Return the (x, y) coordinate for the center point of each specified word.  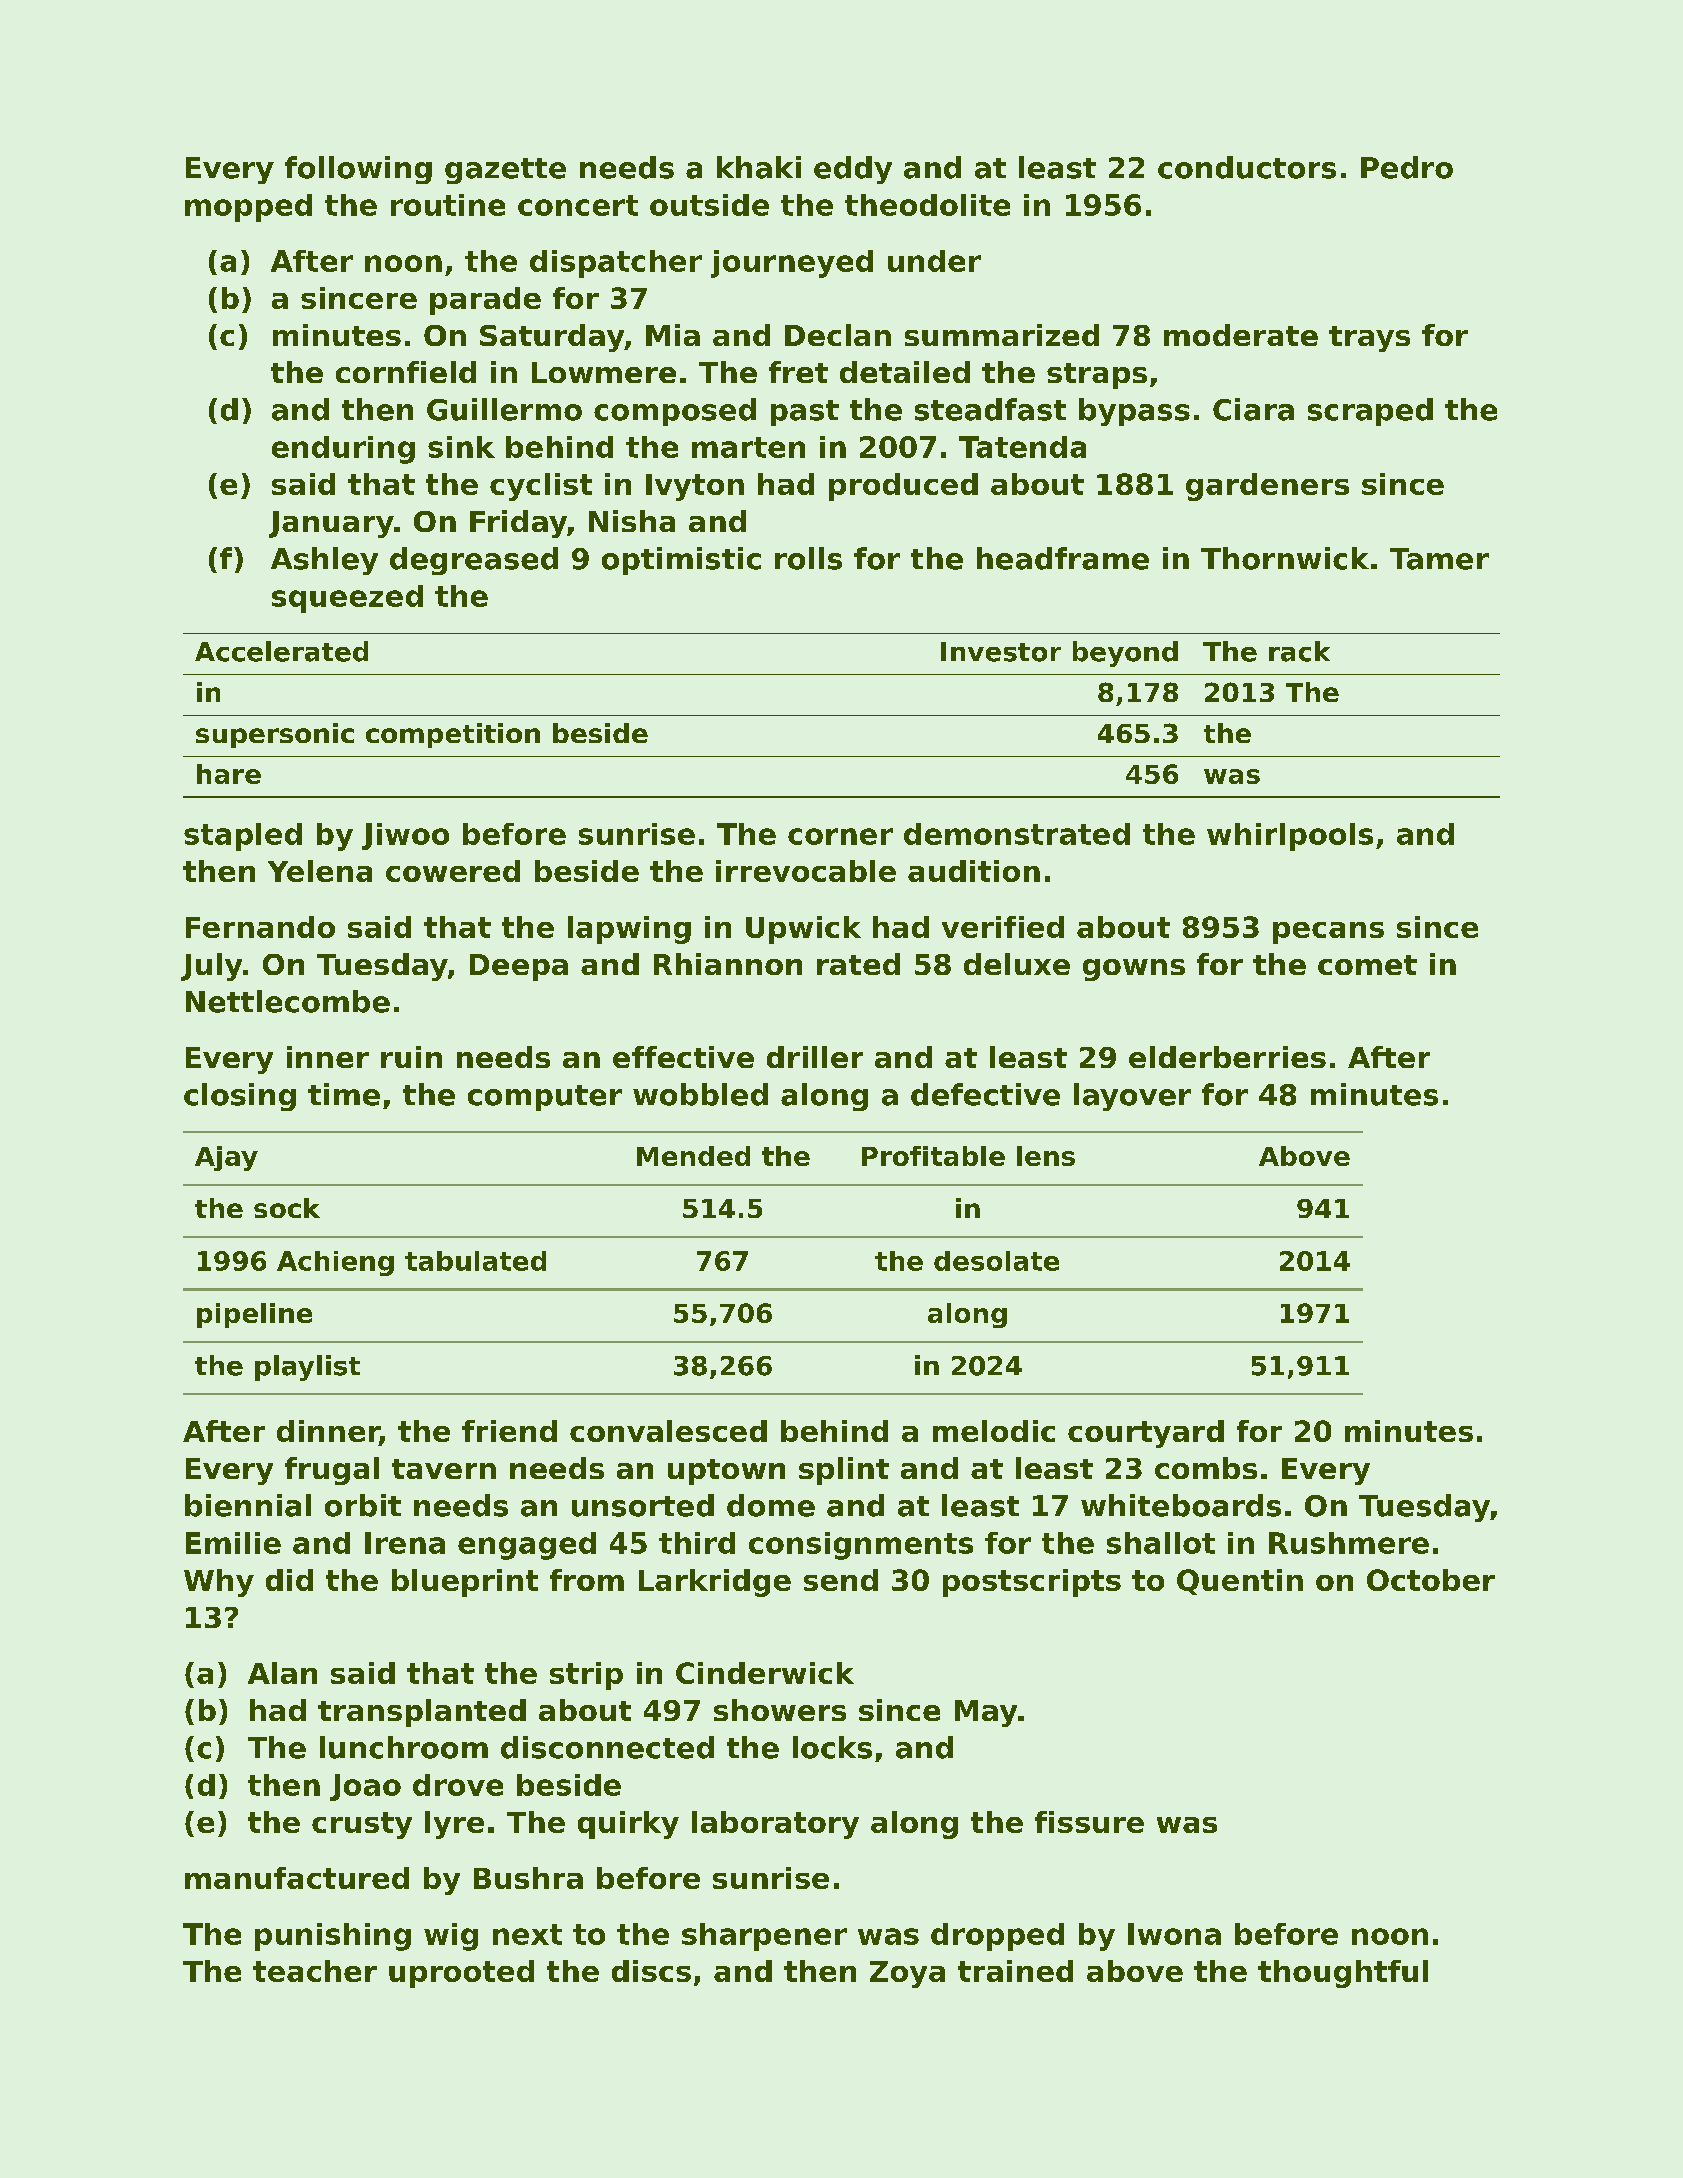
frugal (332, 1471)
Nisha (632, 521)
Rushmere (1349, 1543)
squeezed (347, 599)
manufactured (297, 1878)
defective (985, 1094)
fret (798, 372)
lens (1046, 1156)
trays (1369, 339)
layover (1132, 1097)
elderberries (1227, 1057)
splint (844, 1471)
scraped (1370, 412)
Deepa (519, 967)
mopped (248, 208)
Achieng (335, 1263)
